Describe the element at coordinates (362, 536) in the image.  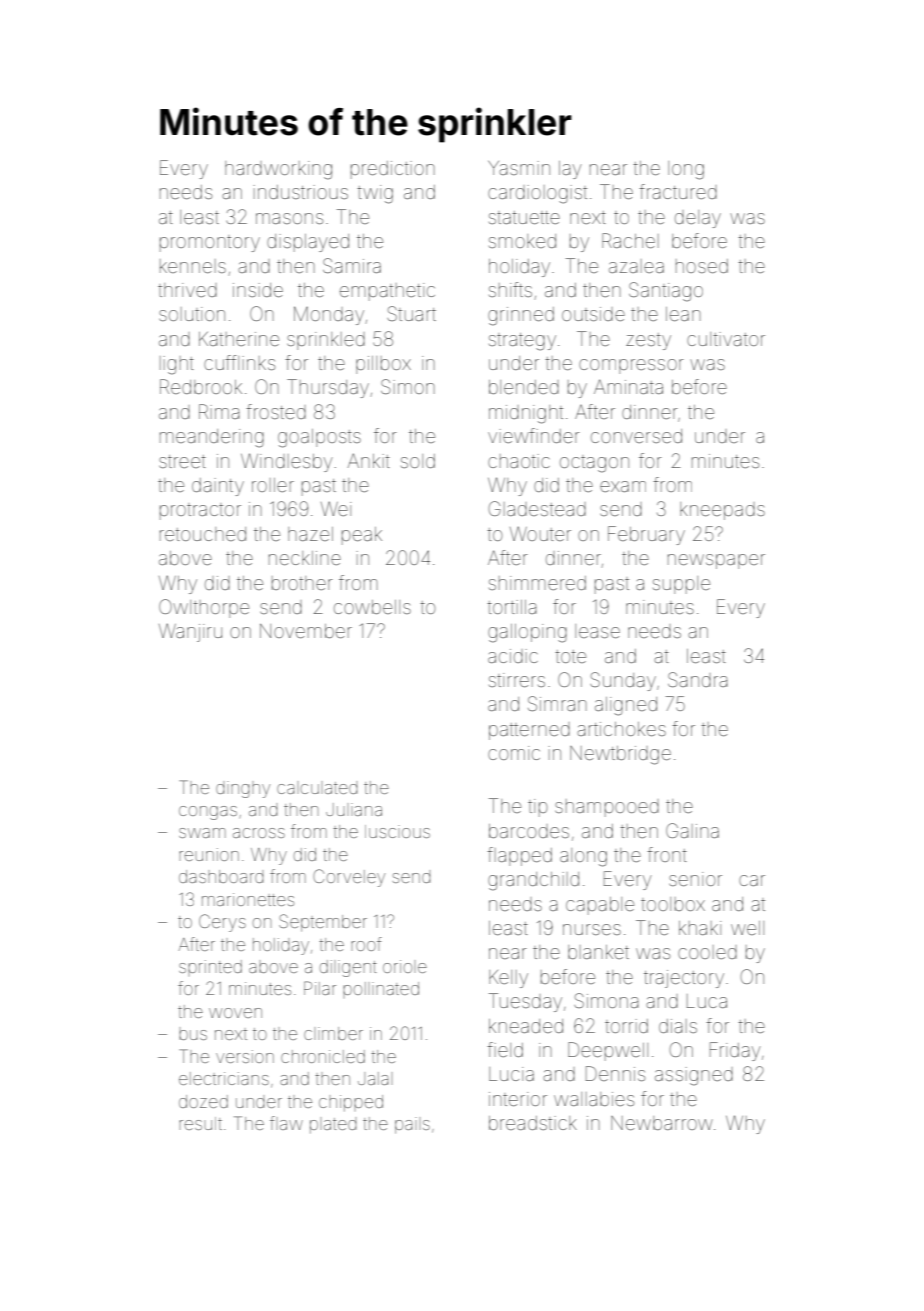
I see `peak` at that location.
